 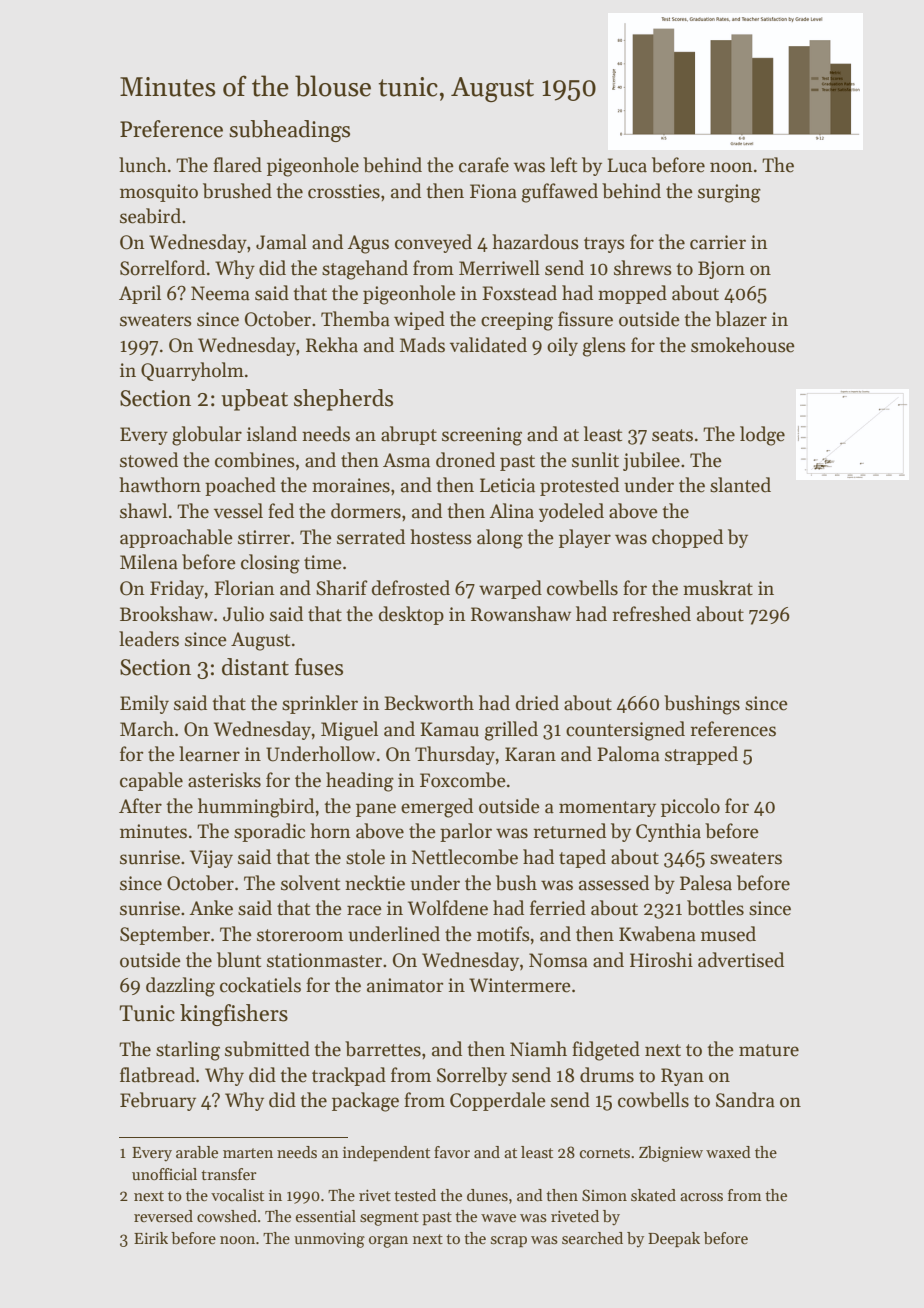 I want to click on Emily, so click(x=144, y=704).
